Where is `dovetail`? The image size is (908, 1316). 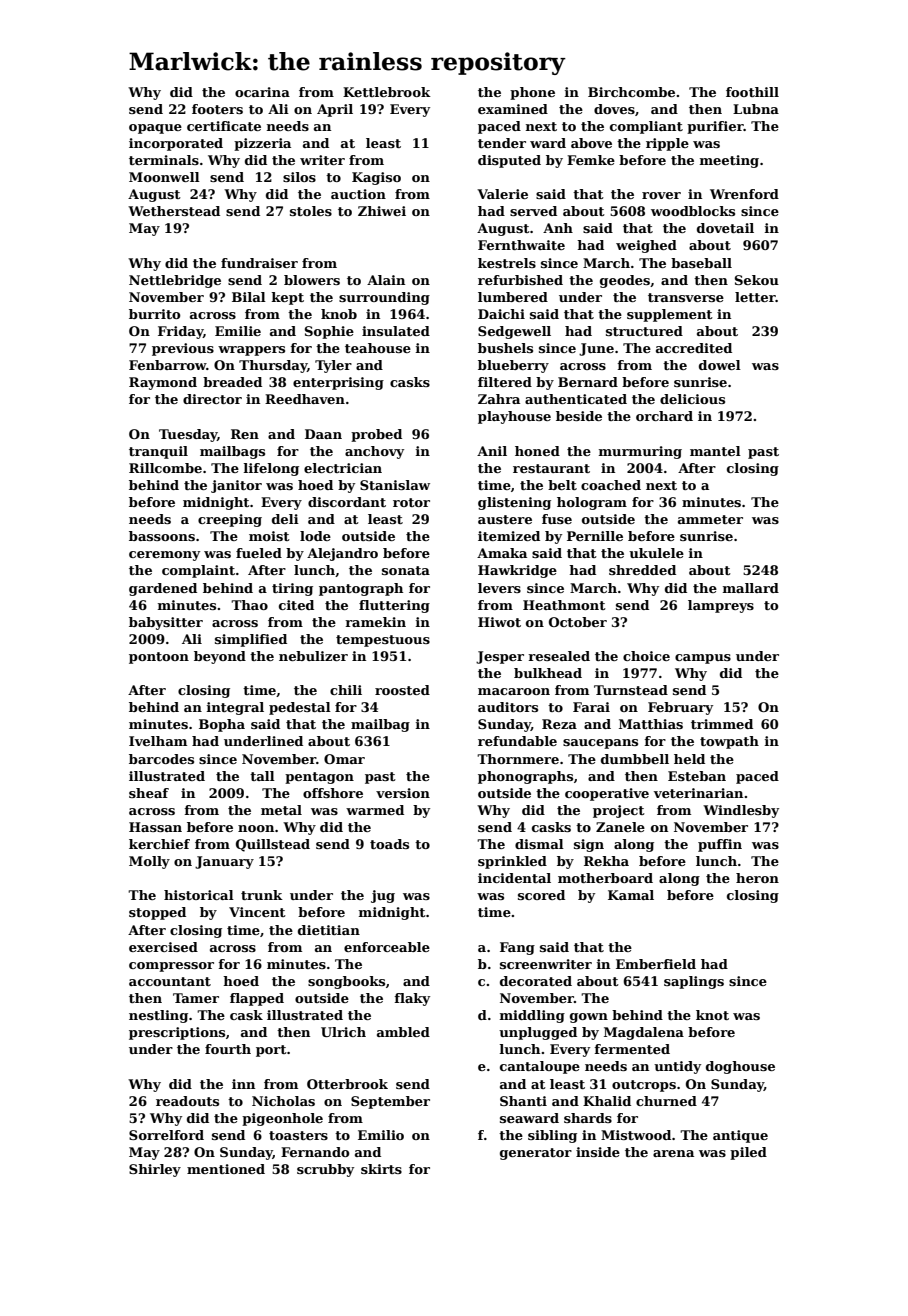 dovetail is located at coordinates (725, 228).
